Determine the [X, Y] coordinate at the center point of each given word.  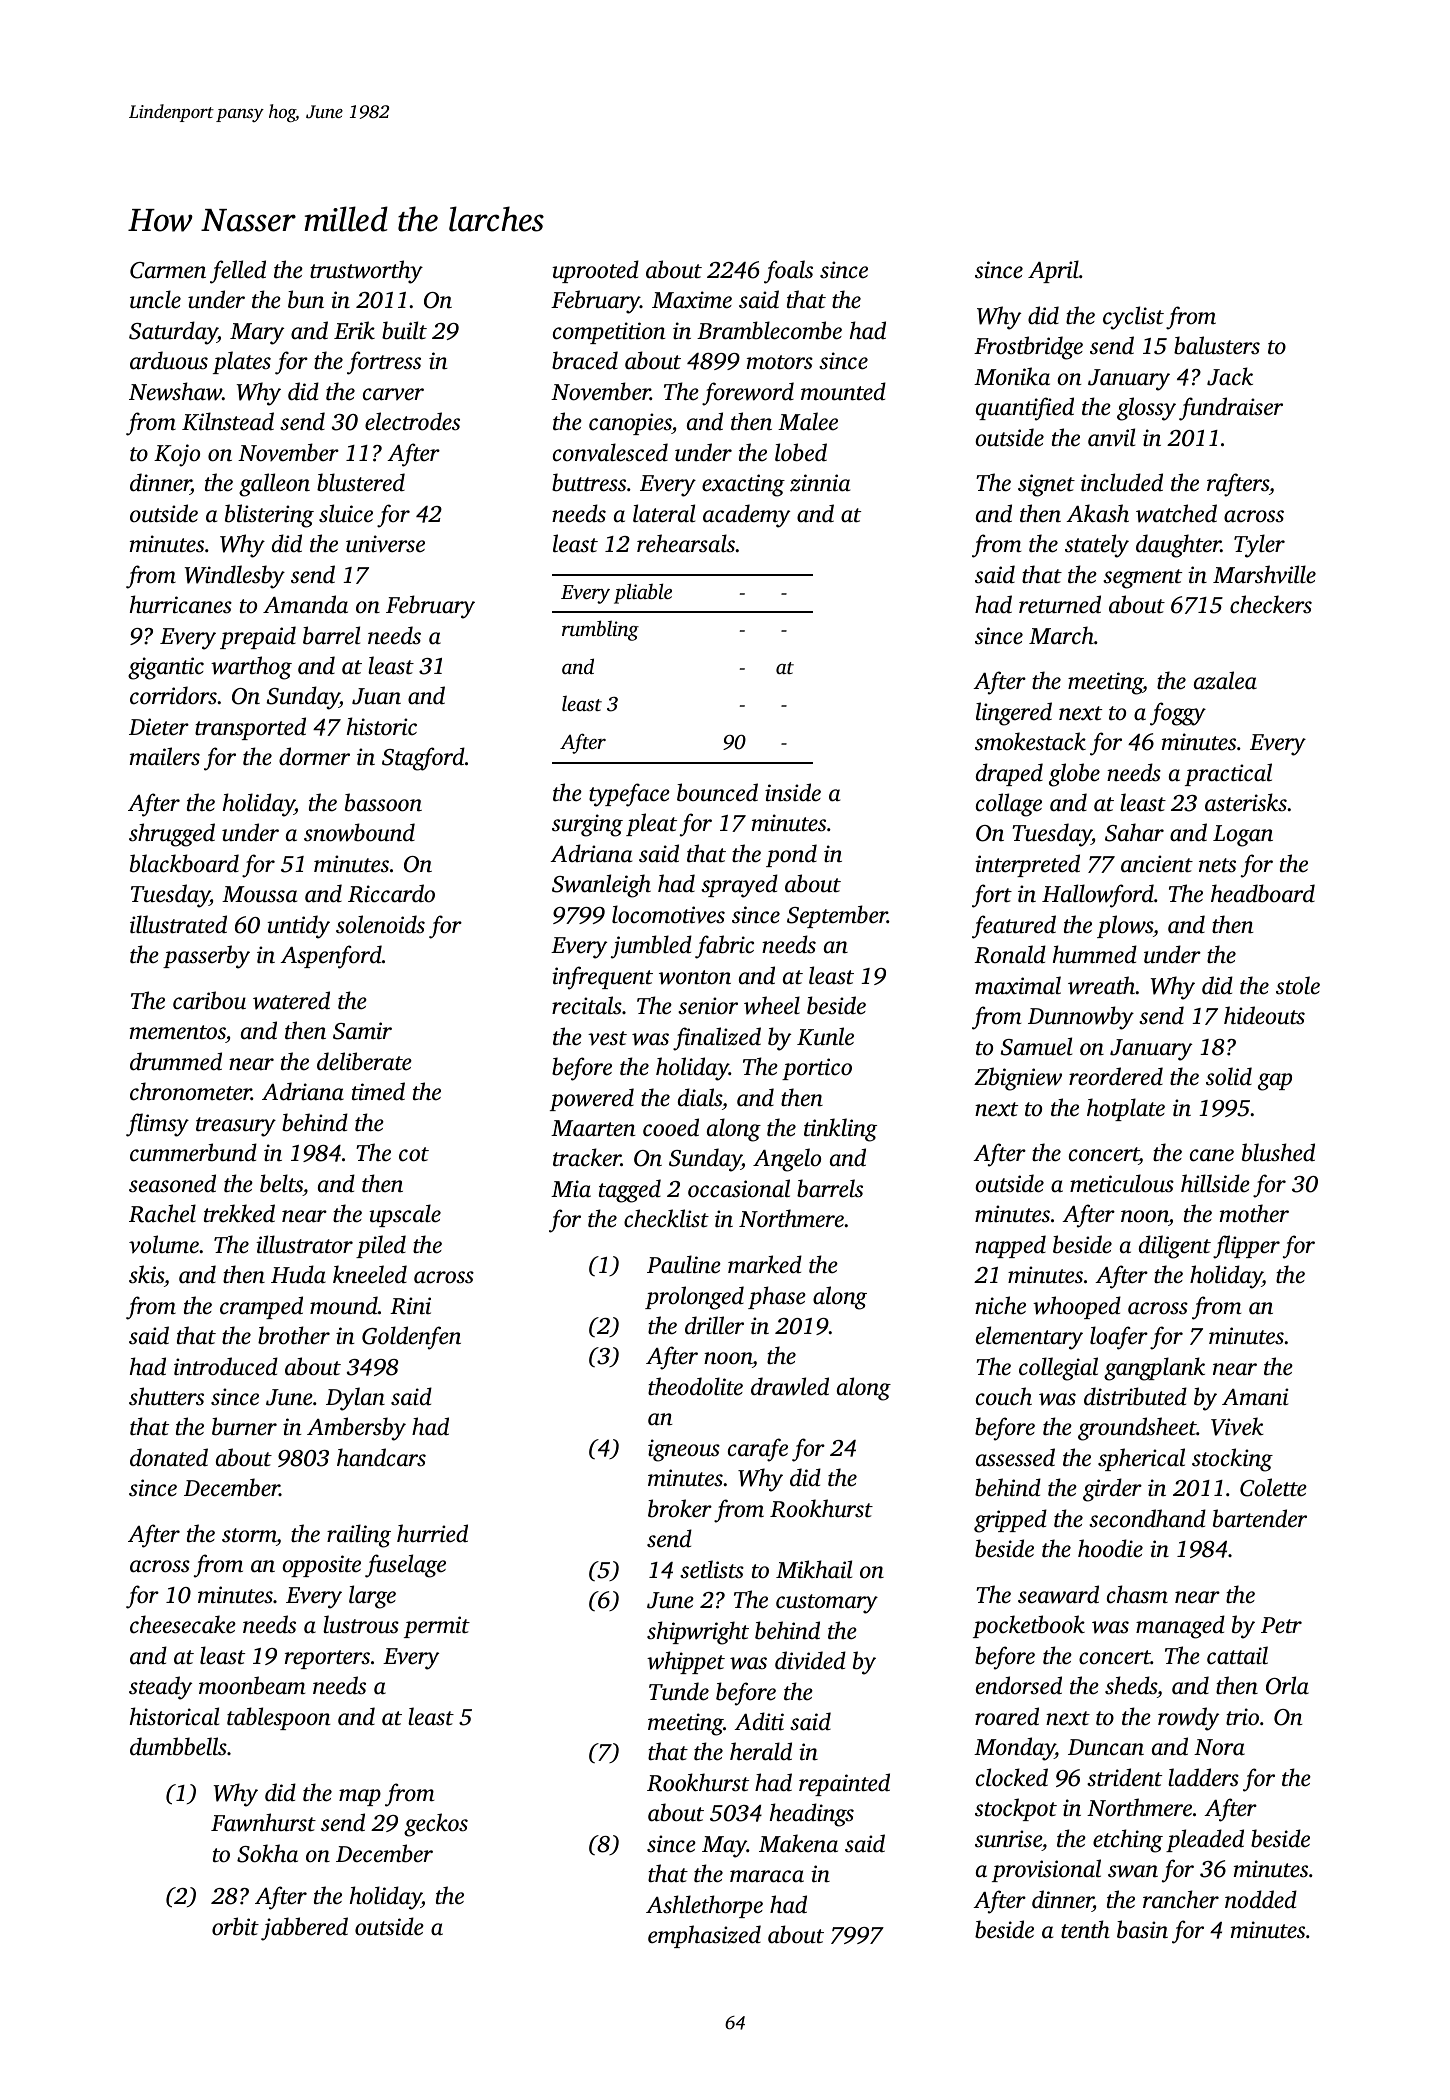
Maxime [692, 300]
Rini [410, 1306]
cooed [671, 1127]
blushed [1278, 1152]
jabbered [304, 1929]
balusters [1217, 345]
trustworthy [366, 272]
